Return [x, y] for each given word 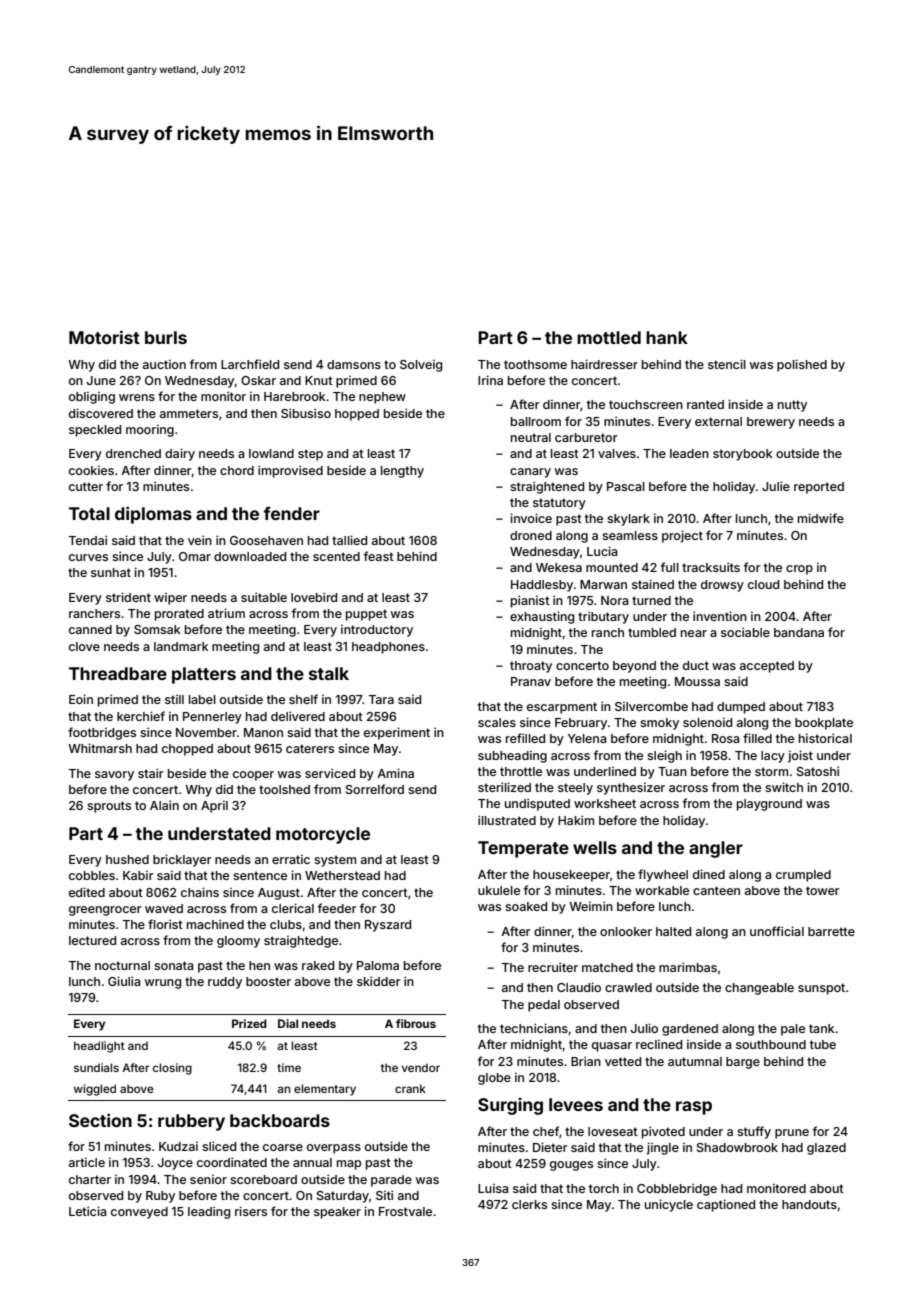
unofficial [777, 931]
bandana [799, 632]
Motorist [104, 337]
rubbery [191, 1122]
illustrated [507, 820]
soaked [526, 906]
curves [88, 557]
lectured [92, 940]
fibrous [416, 1023]
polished [802, 365]
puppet [366, 615]
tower [823, 890]
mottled [609, 337]
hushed [127, 859]
